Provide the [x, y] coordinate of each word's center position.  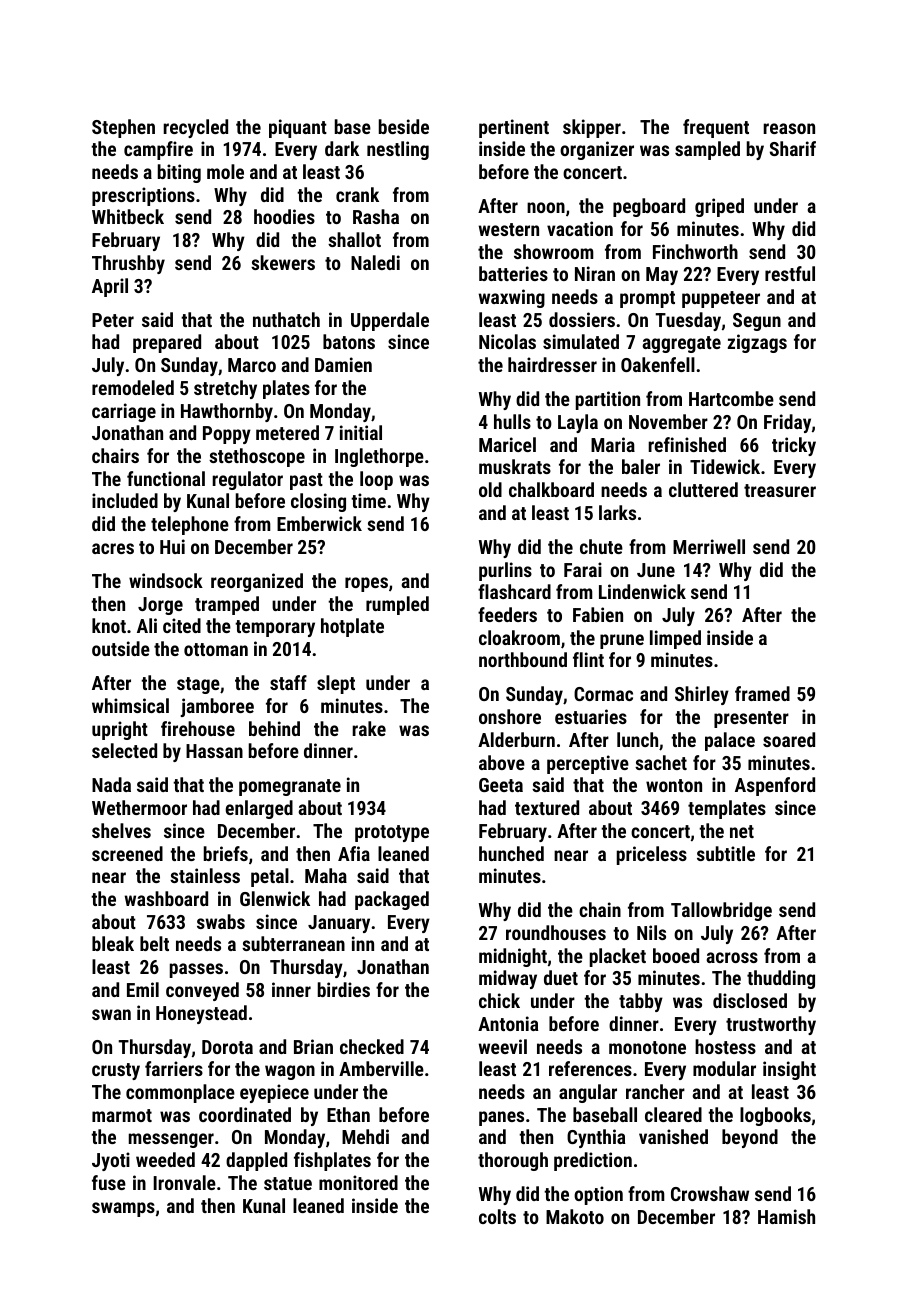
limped [675, 639]
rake [369, 728]
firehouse [198, 728]
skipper [592, 128]
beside [404, 126]
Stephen [123, 128]
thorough [513, 1161]
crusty [116, 1071]
